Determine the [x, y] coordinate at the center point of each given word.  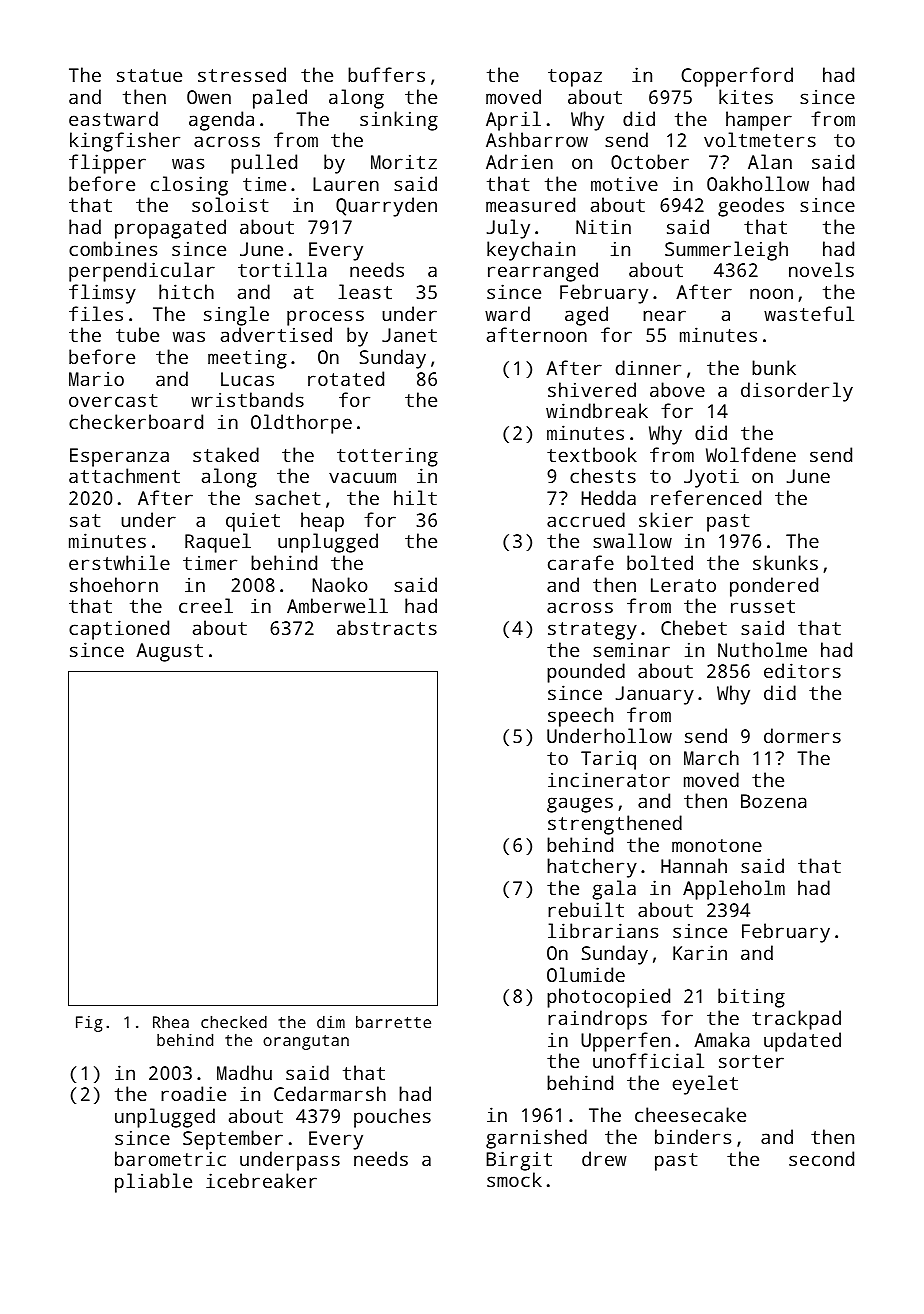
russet [763, 606]
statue [149, 75]
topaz [575, 78]
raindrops [597, 1020]
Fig [89, 1024]
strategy [592, 631]
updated [802, 1042]
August [169, 652]
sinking [399, 121]
